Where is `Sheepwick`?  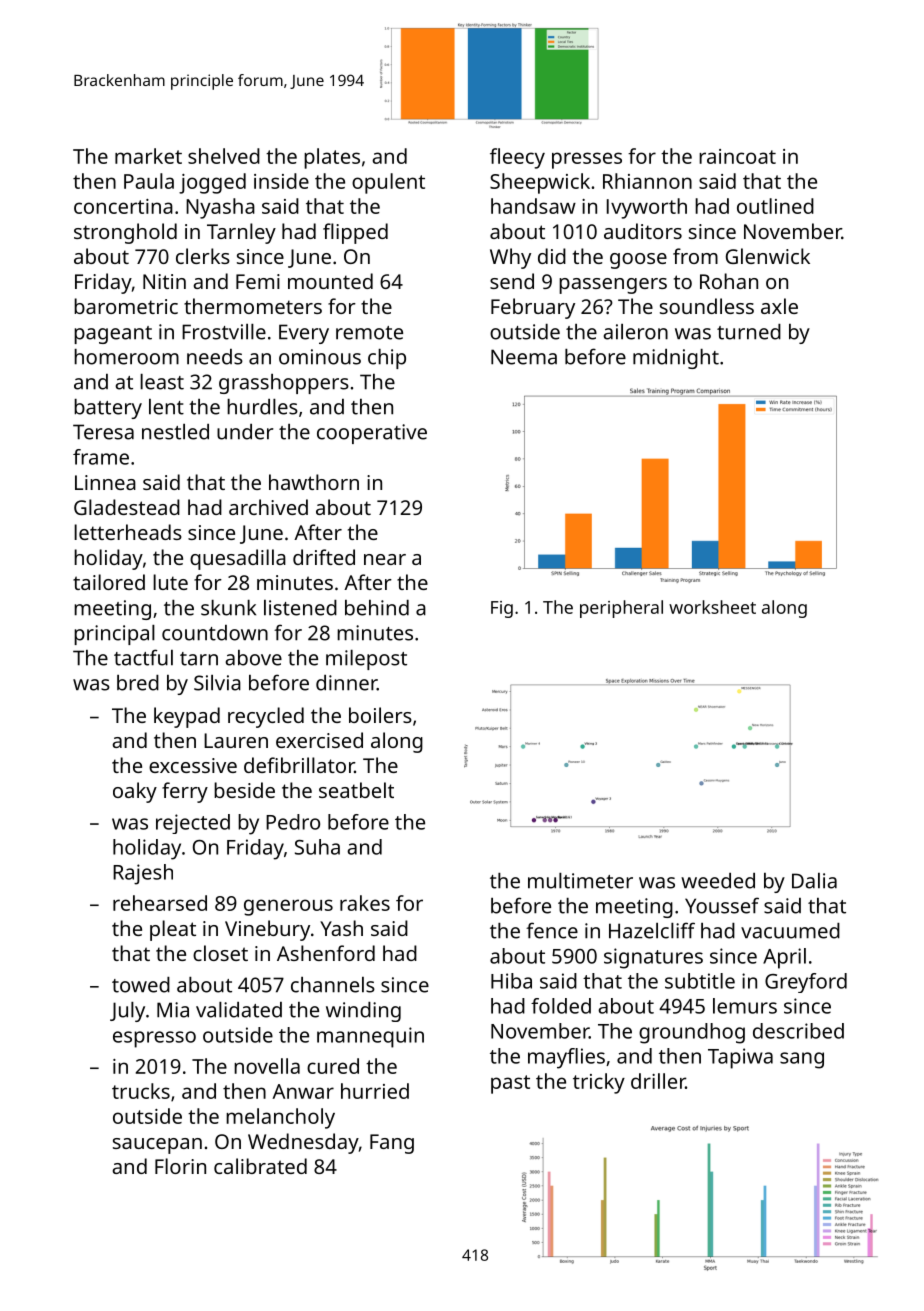 Sheepwick is located at coordinates (540, 183).
